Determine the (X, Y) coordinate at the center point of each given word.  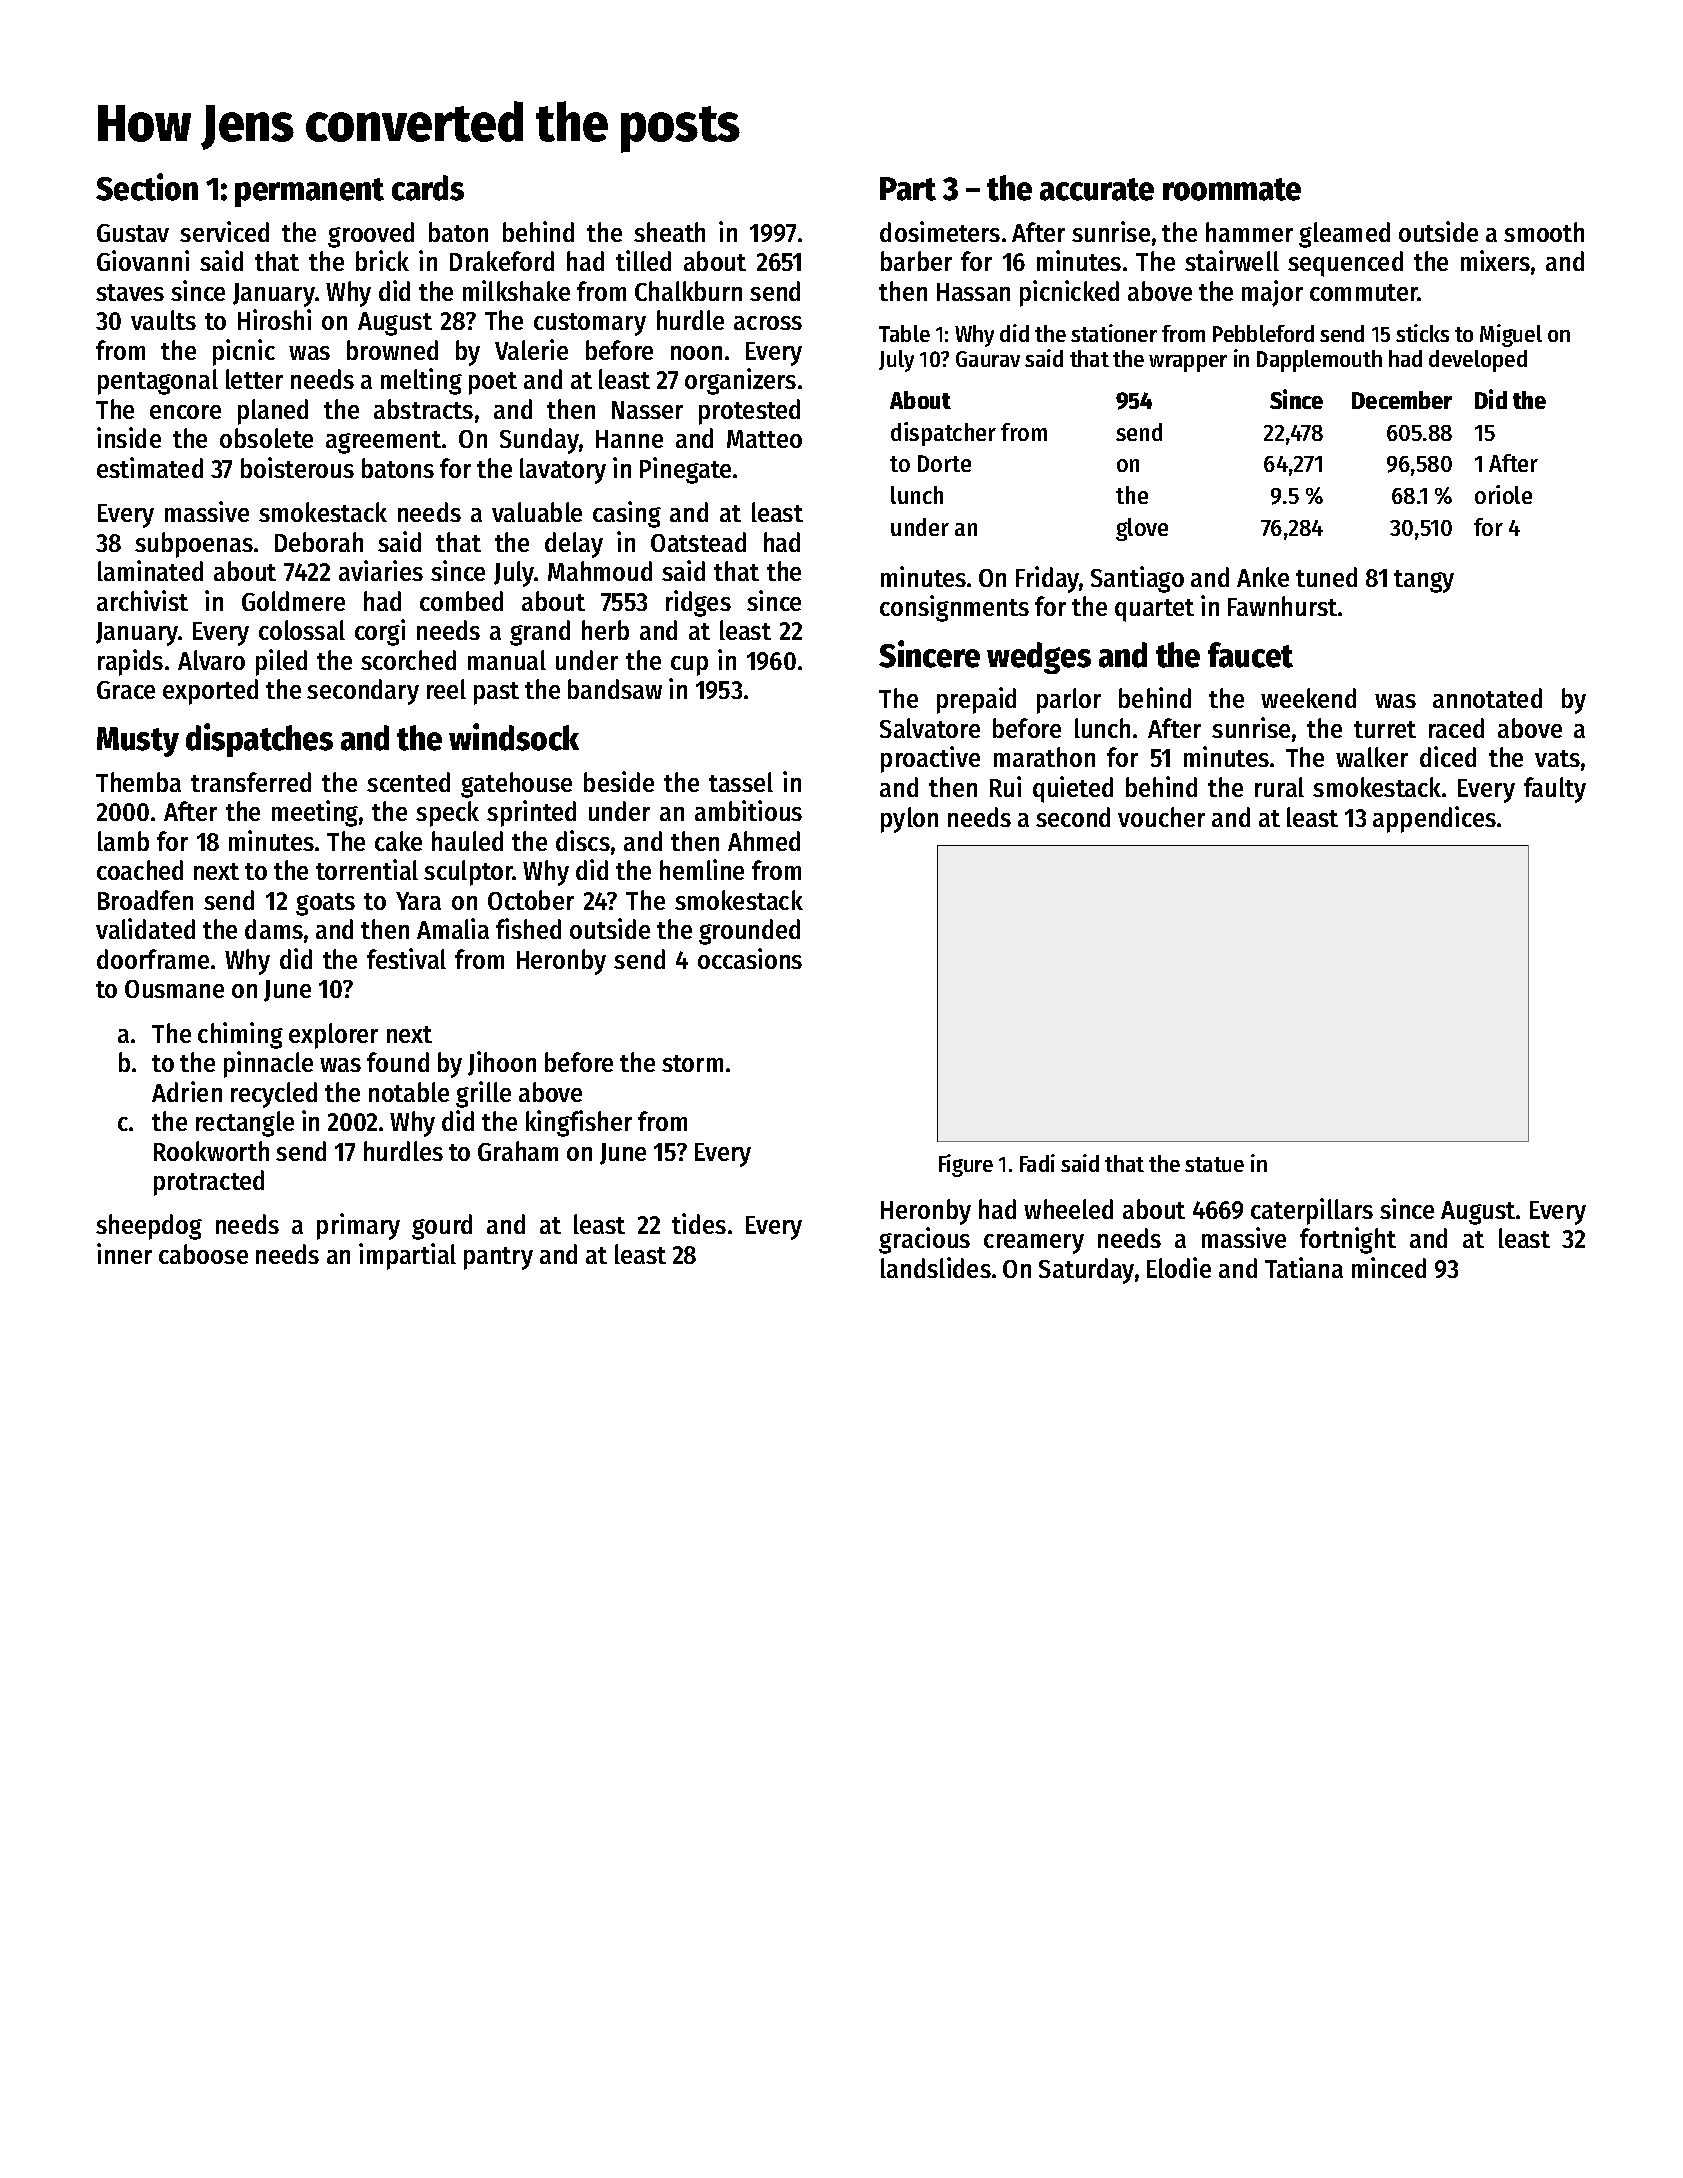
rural (1279, 787)
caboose (203, 1254)
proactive (930, 759)
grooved (371, 235)
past (496, 693)
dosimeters (940, 231)
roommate (1232, 189)
